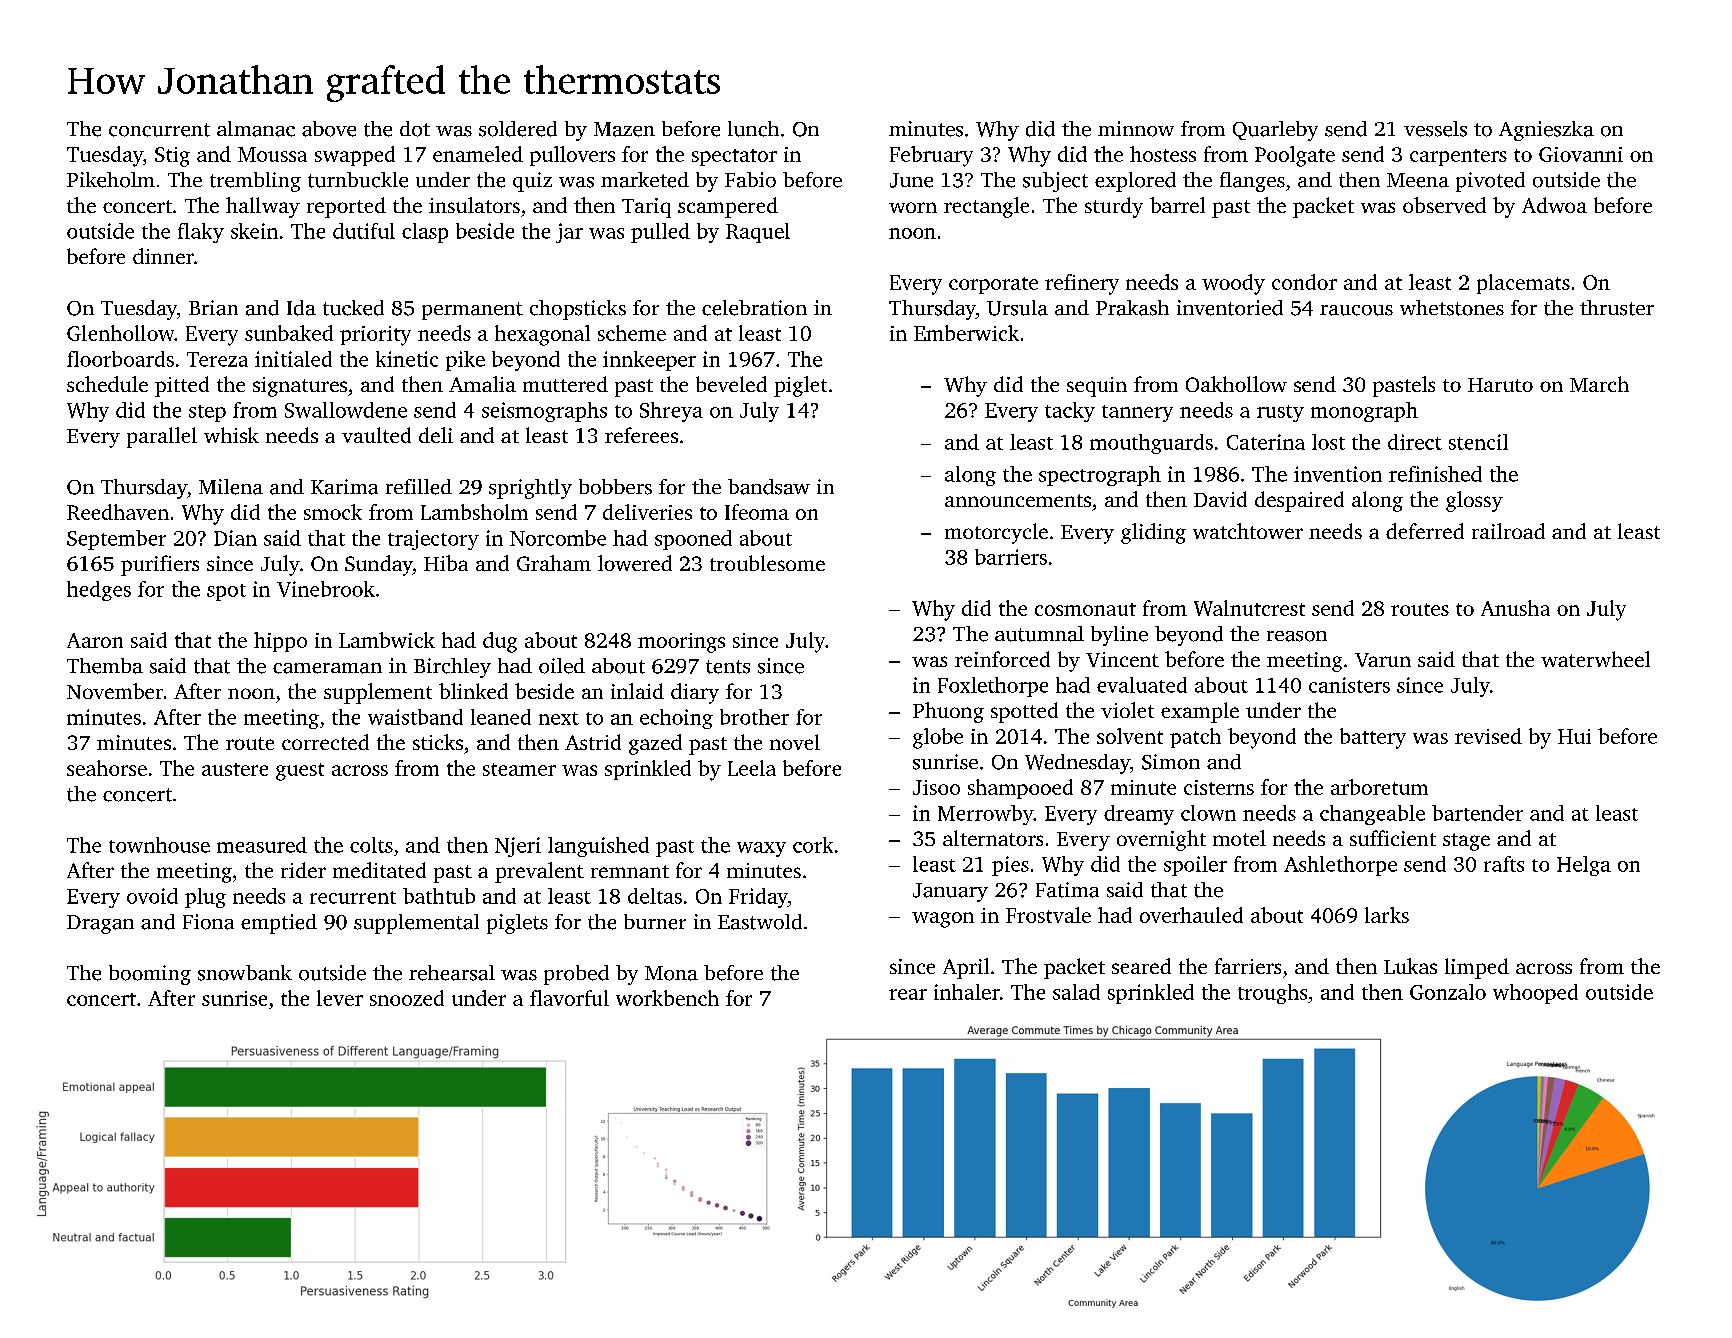 This document has width=1732, height=1338. I want to click on Helga, so click(1584, 866).
